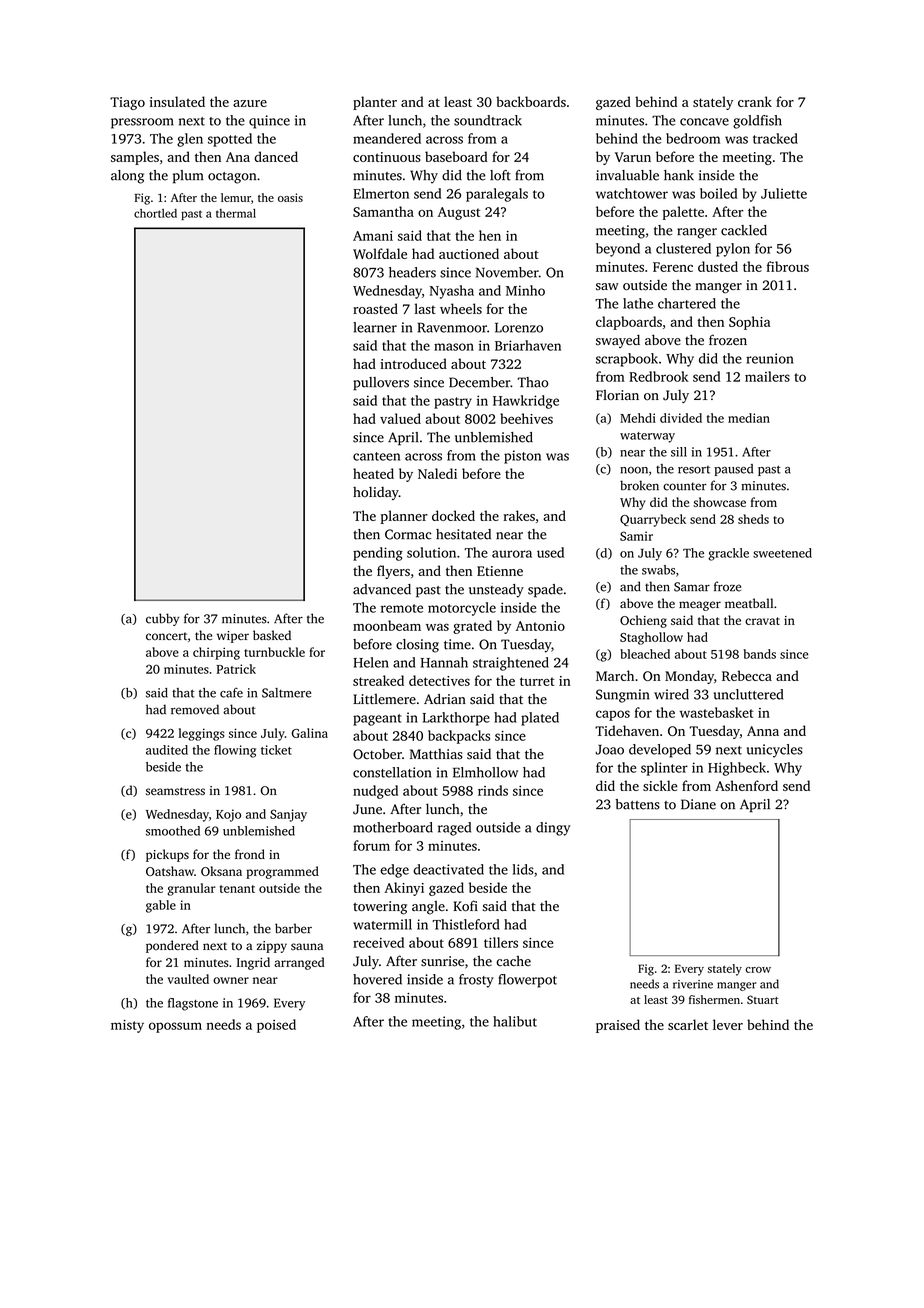  What do you see at coordinates (293, 928) in the document?
I see `barber` at bounding box center [293, 928].
